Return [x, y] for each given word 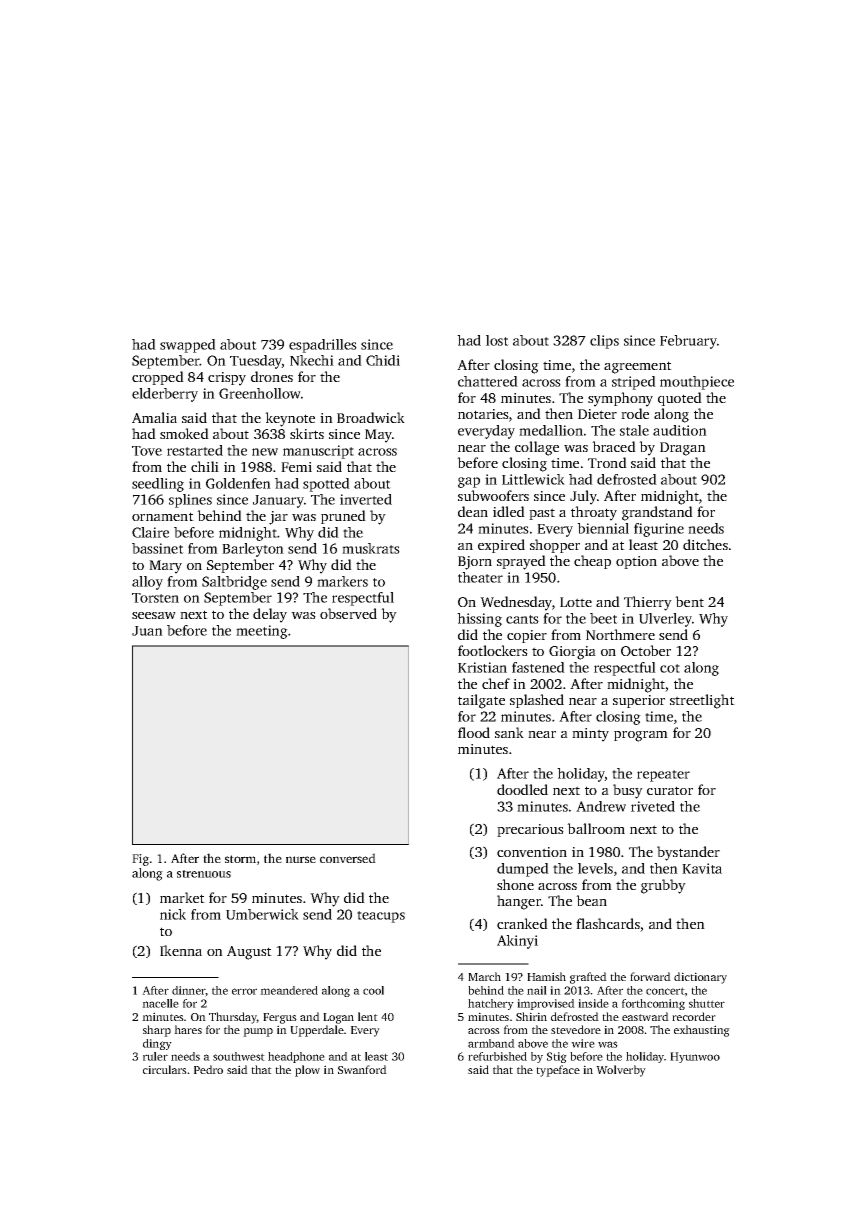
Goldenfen [238, 483]
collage [537, 448]
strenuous [204, 874]
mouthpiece [697, 383]
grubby [663, 886]
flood [474, 732]
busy [628, 791]
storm [240, 859]
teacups [381, 917]
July [583, 497]
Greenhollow [260, 393]
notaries [483, 414]
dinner [189, 991]
